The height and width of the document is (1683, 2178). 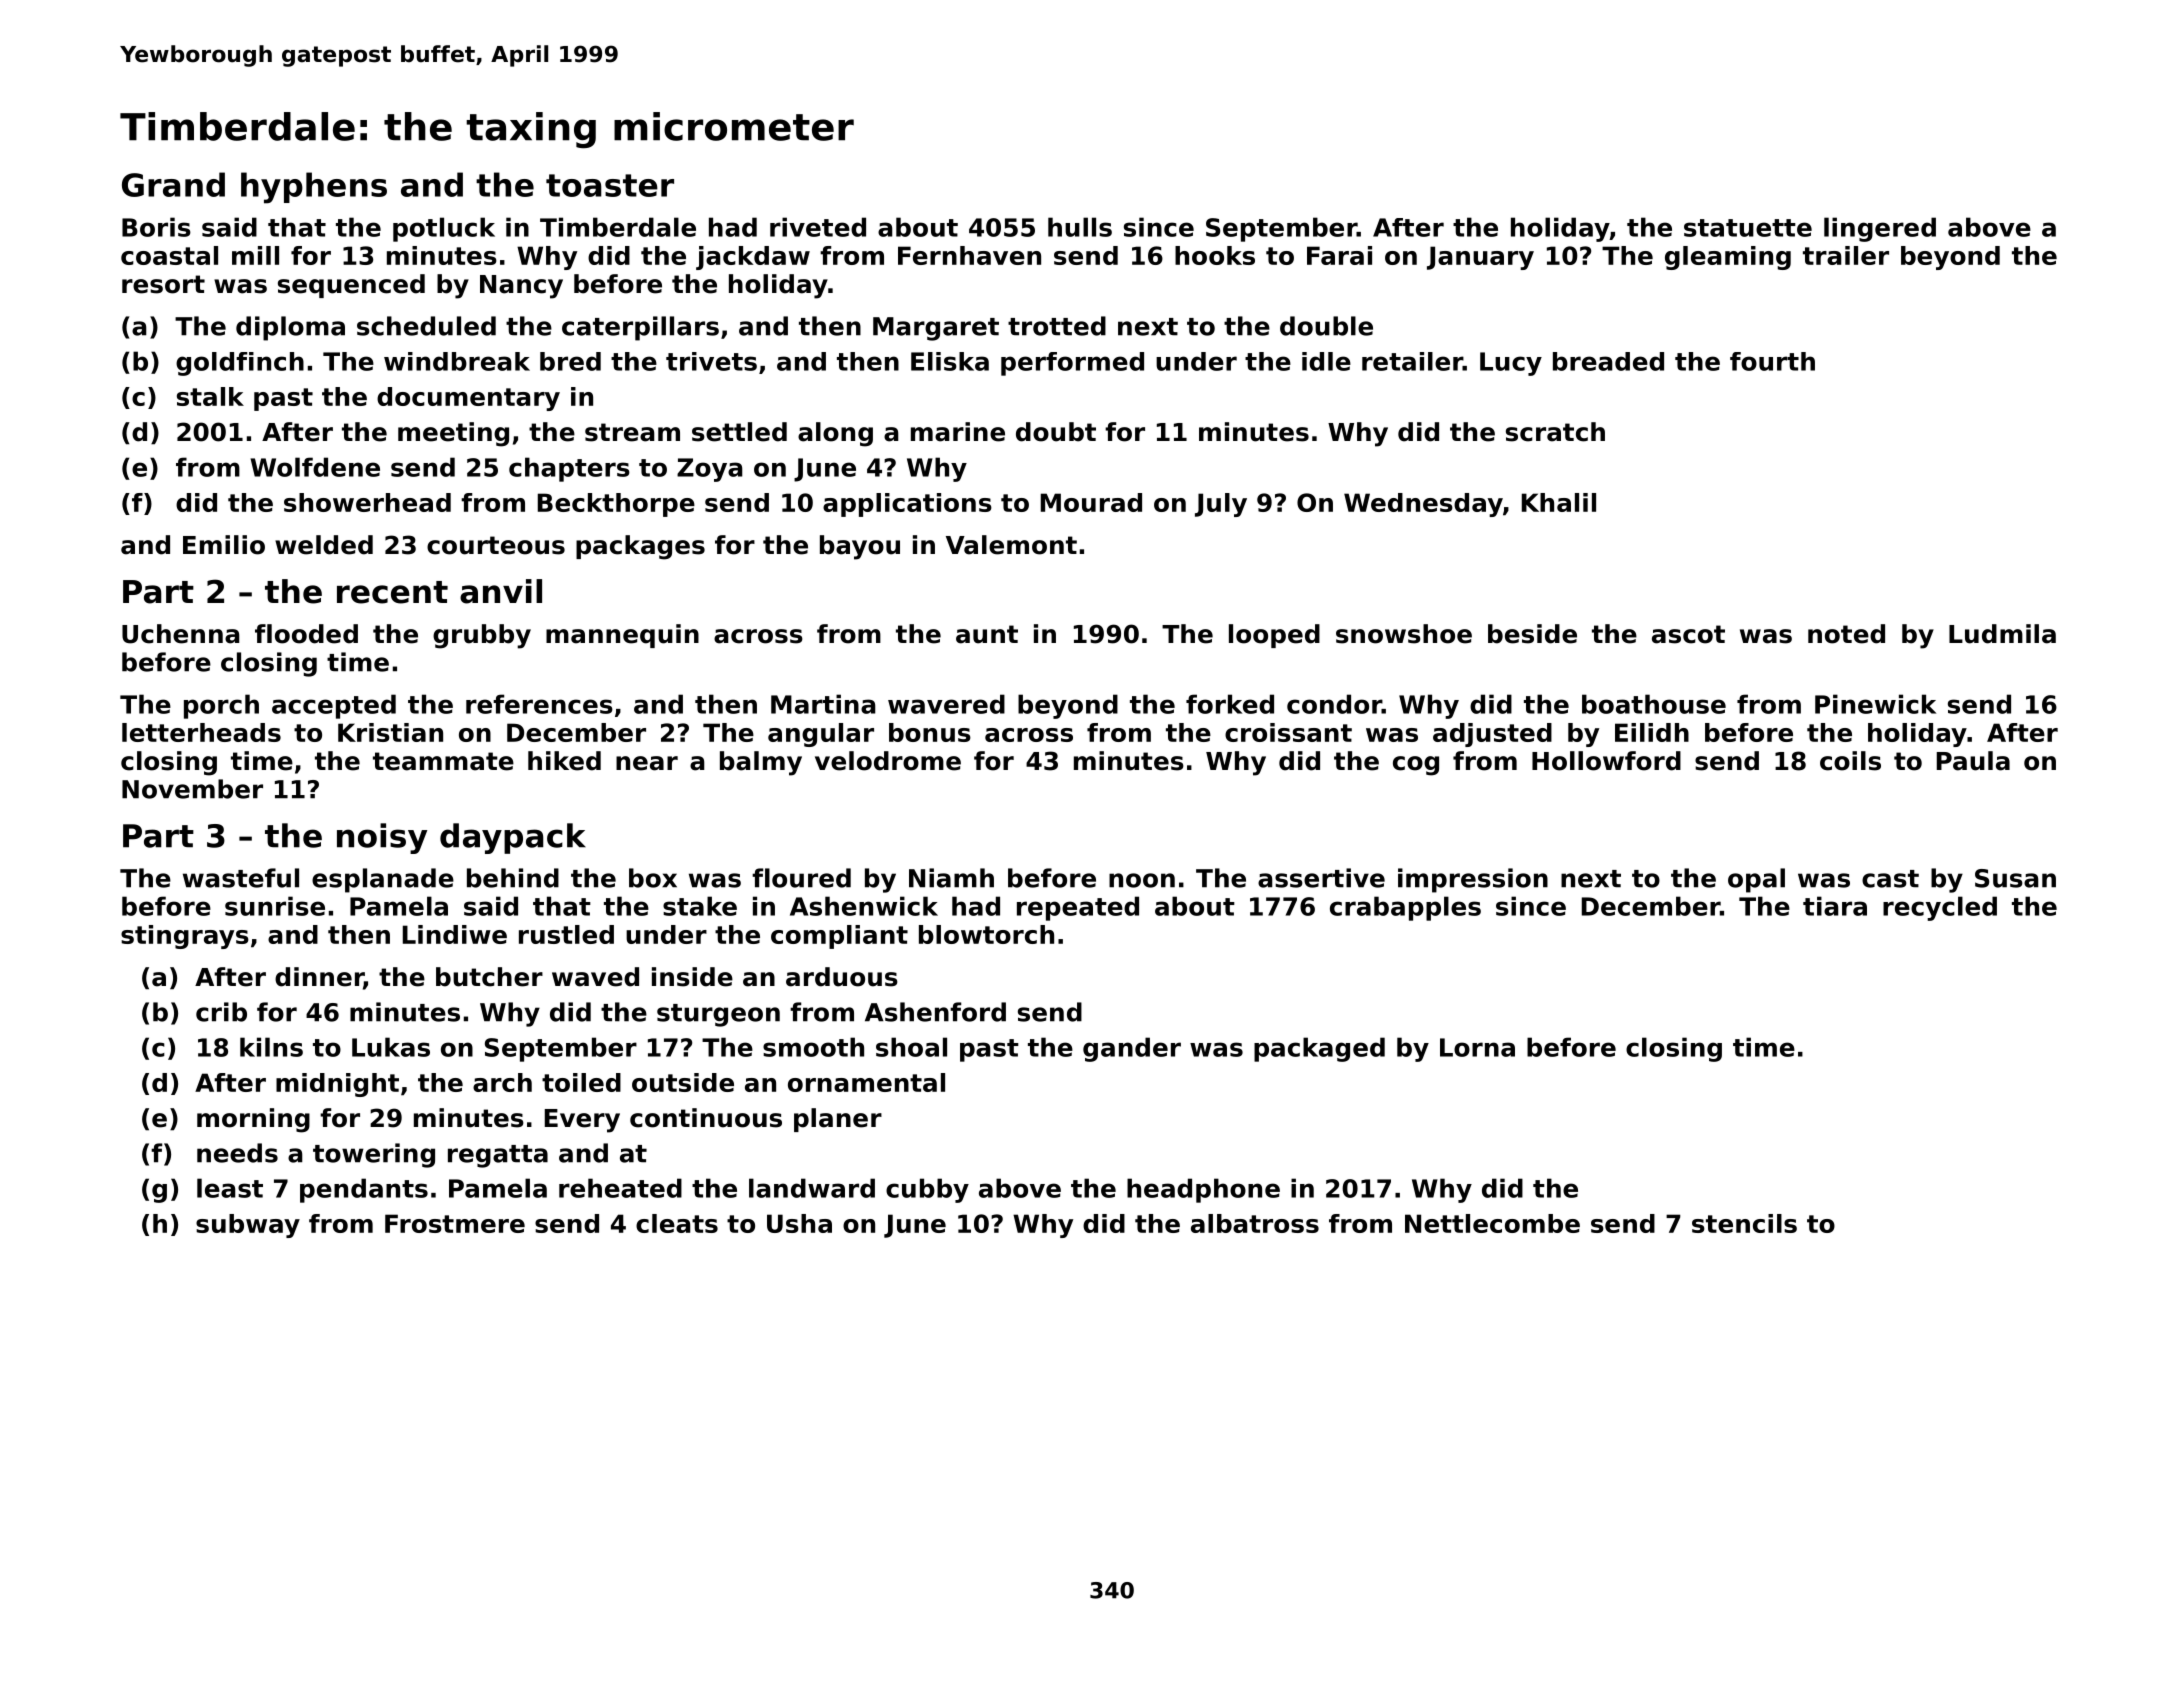 I want to click on noted, so click(x=1846, y=634).
